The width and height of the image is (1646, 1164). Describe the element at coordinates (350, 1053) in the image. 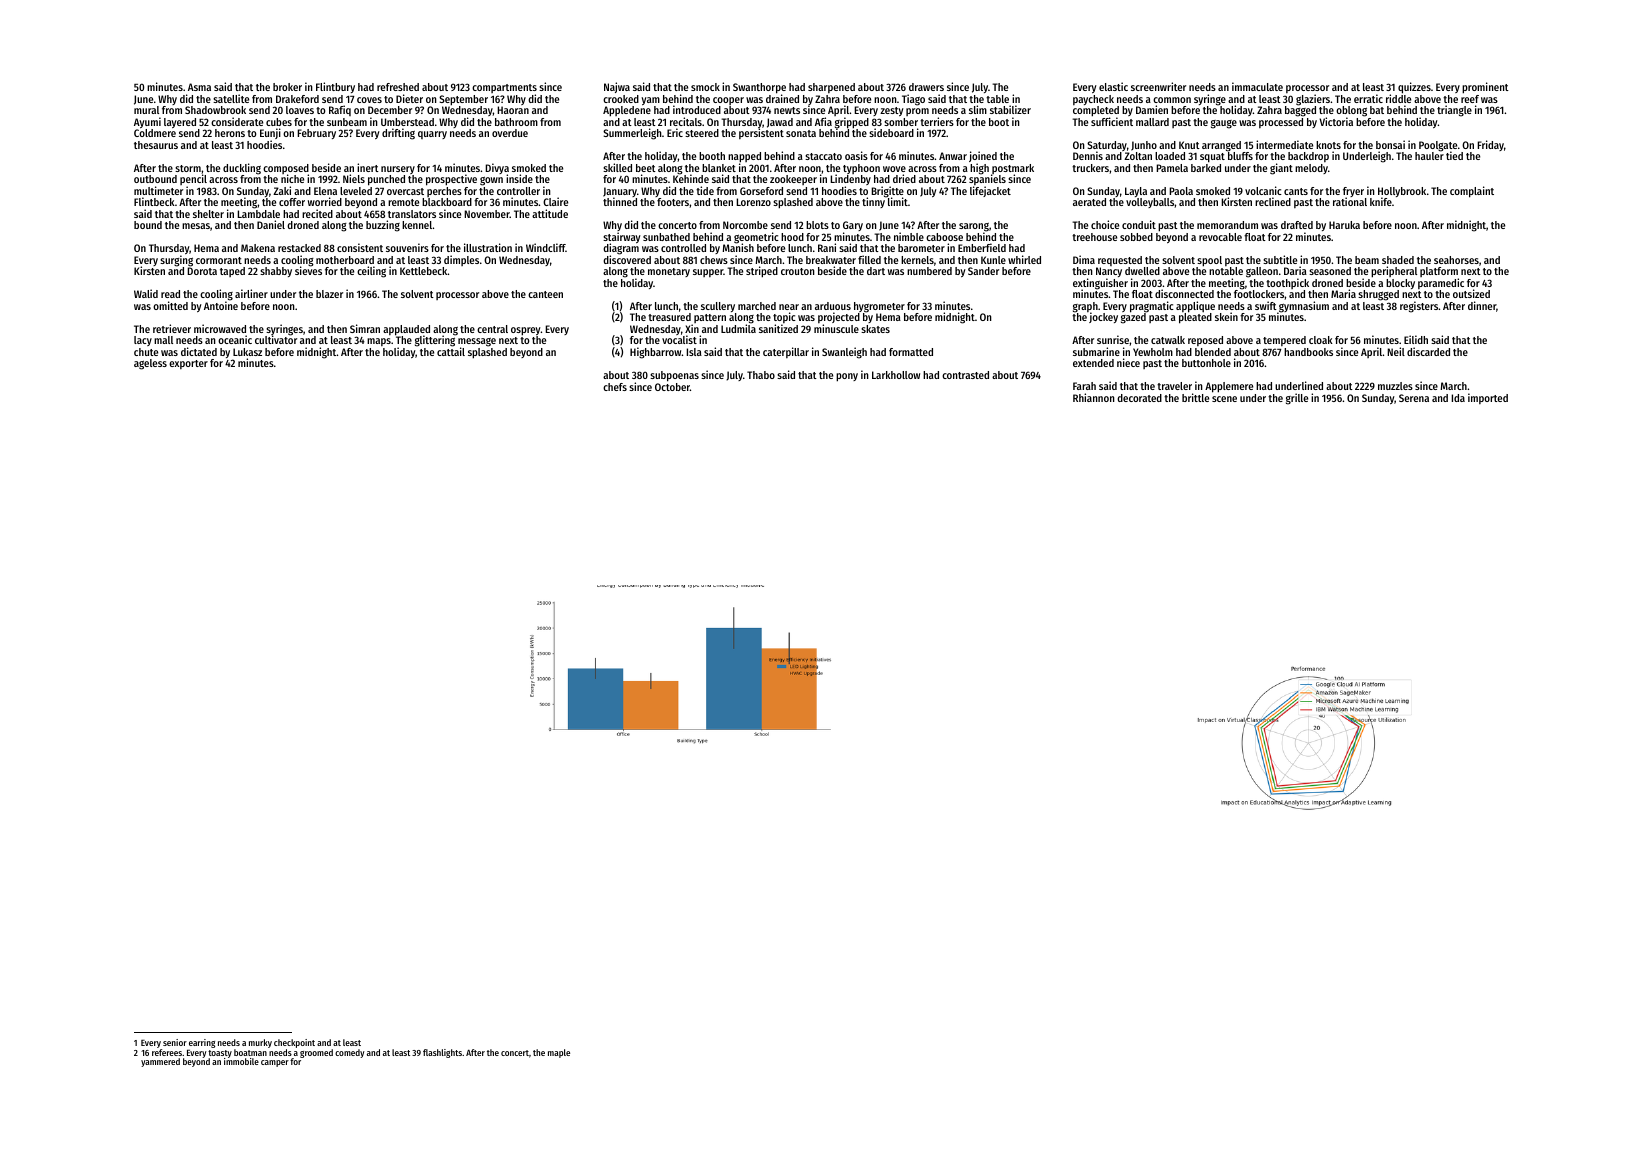

I see `comedy` at that location.
